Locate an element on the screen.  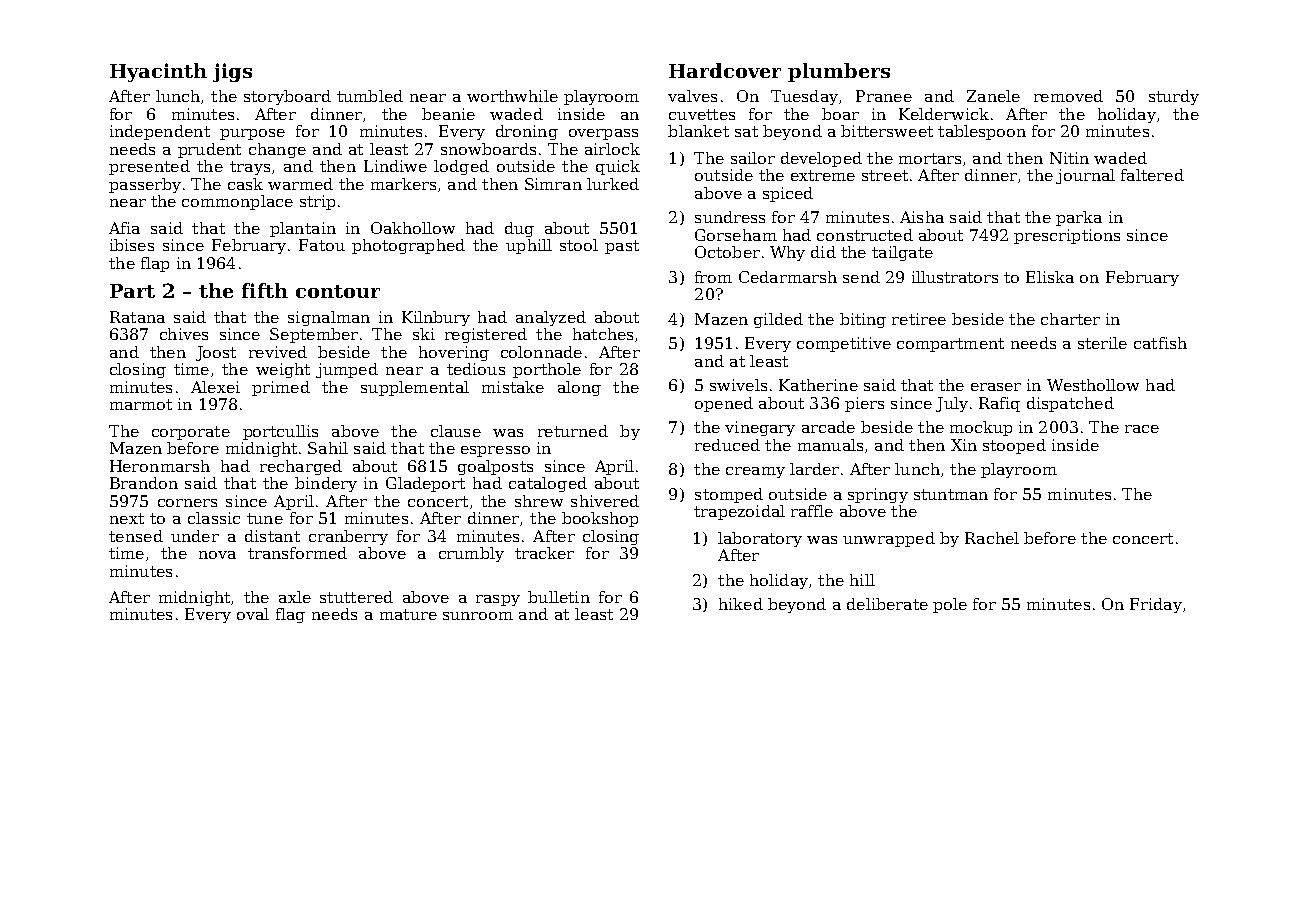
Nitin is located at coordinates (1069, 158).
